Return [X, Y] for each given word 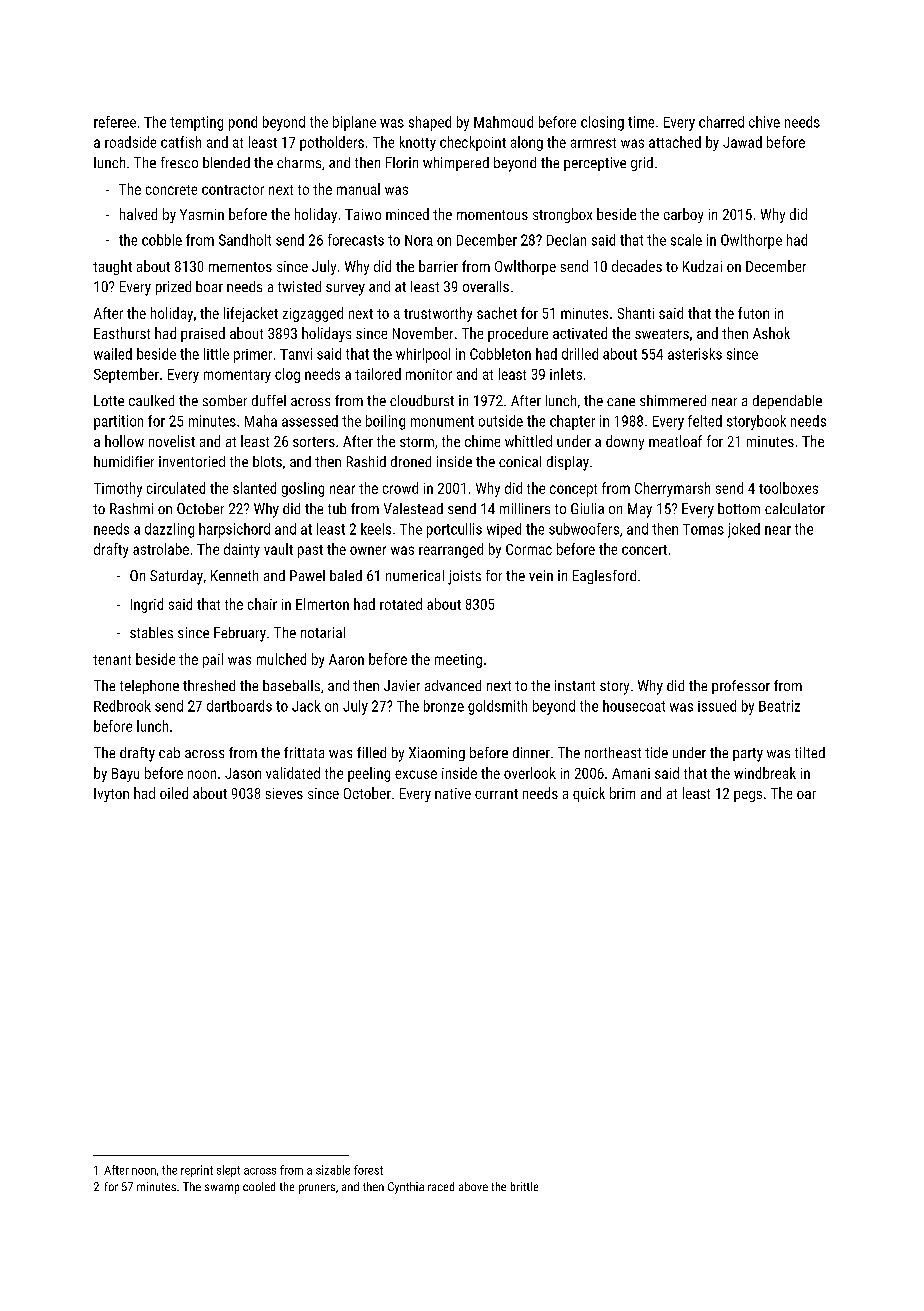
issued [717, 706]
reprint [197, 1171]
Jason [243, 773]
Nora [419, 240]
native [453, 793]
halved [138, 214]
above [473, 1186]
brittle [524, 1186]
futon [753, 313]
